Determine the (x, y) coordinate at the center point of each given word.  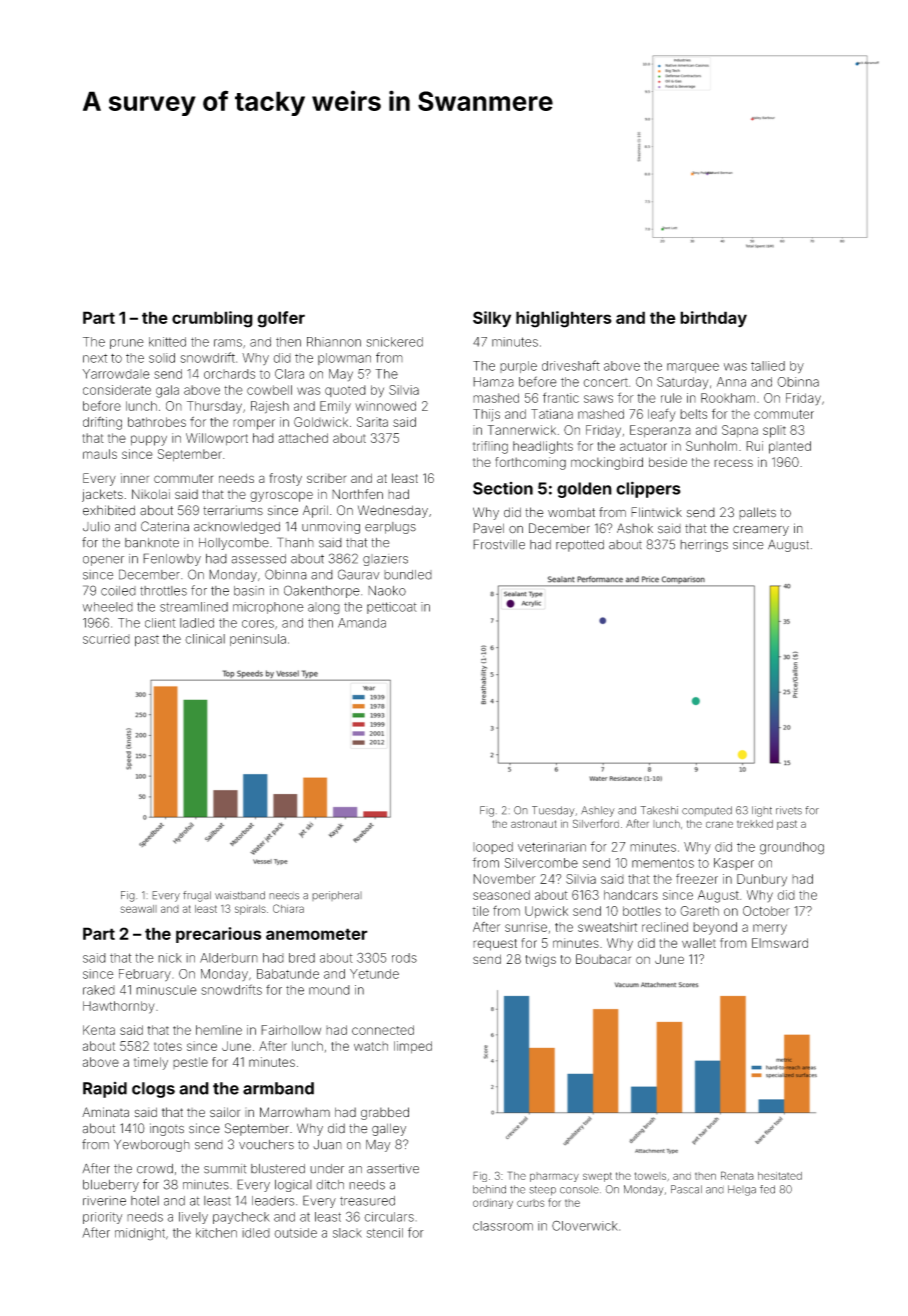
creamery (761, 530)
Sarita (372, 422)
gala (167, 391)
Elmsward (780, 943)
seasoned (501, 895)
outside (296, 1233)
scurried (106, 639)
